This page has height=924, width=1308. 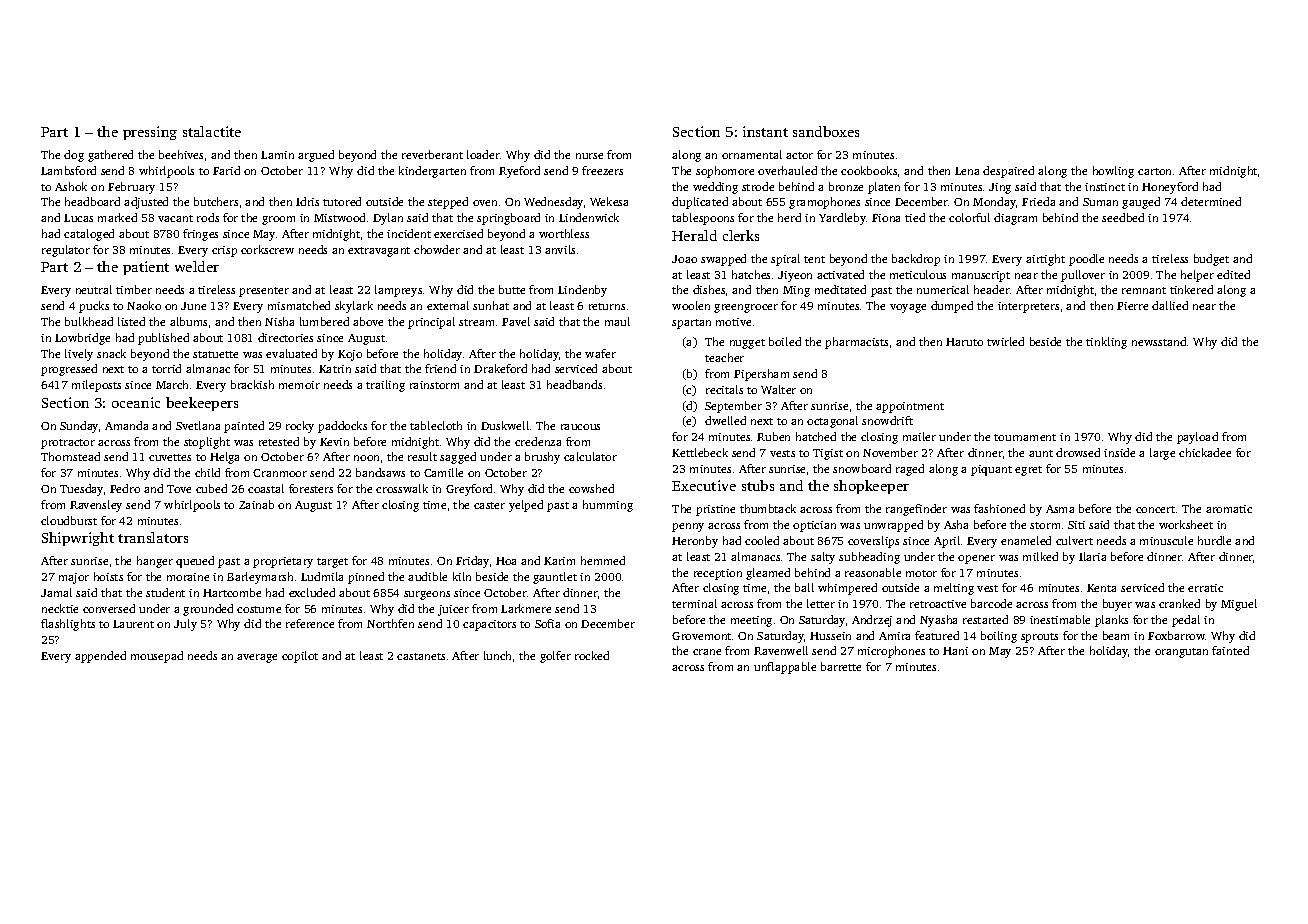 What do you see at coordinates (841, 666) in the page?
I see `barrette` at bounding box center [841, 666].
